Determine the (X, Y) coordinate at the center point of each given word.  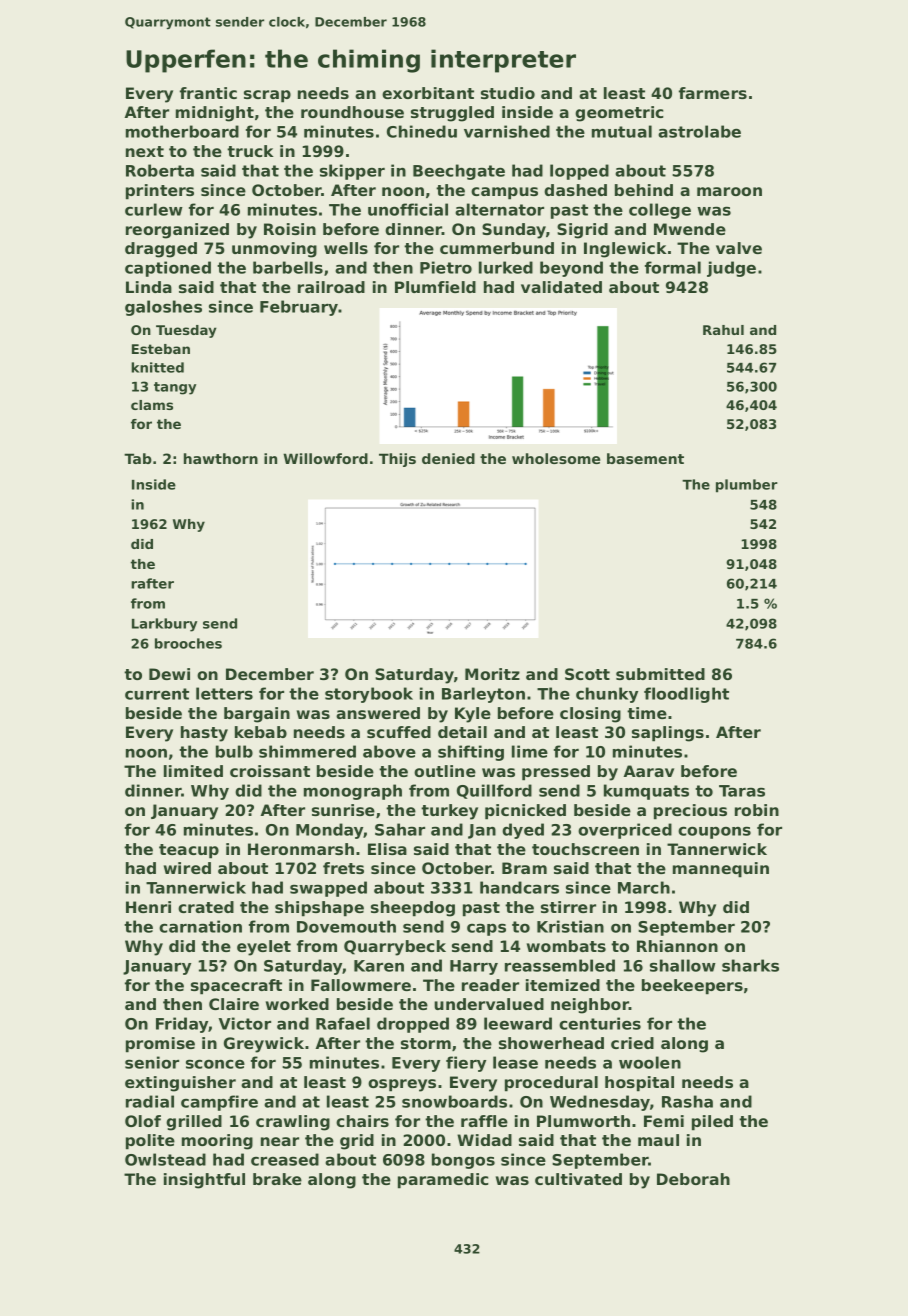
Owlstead (165, 1159)
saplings (668, 734)
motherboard (182, 131)
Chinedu (422, 131)
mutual (622, 131)
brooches (188, 643)
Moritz (492, 674)
